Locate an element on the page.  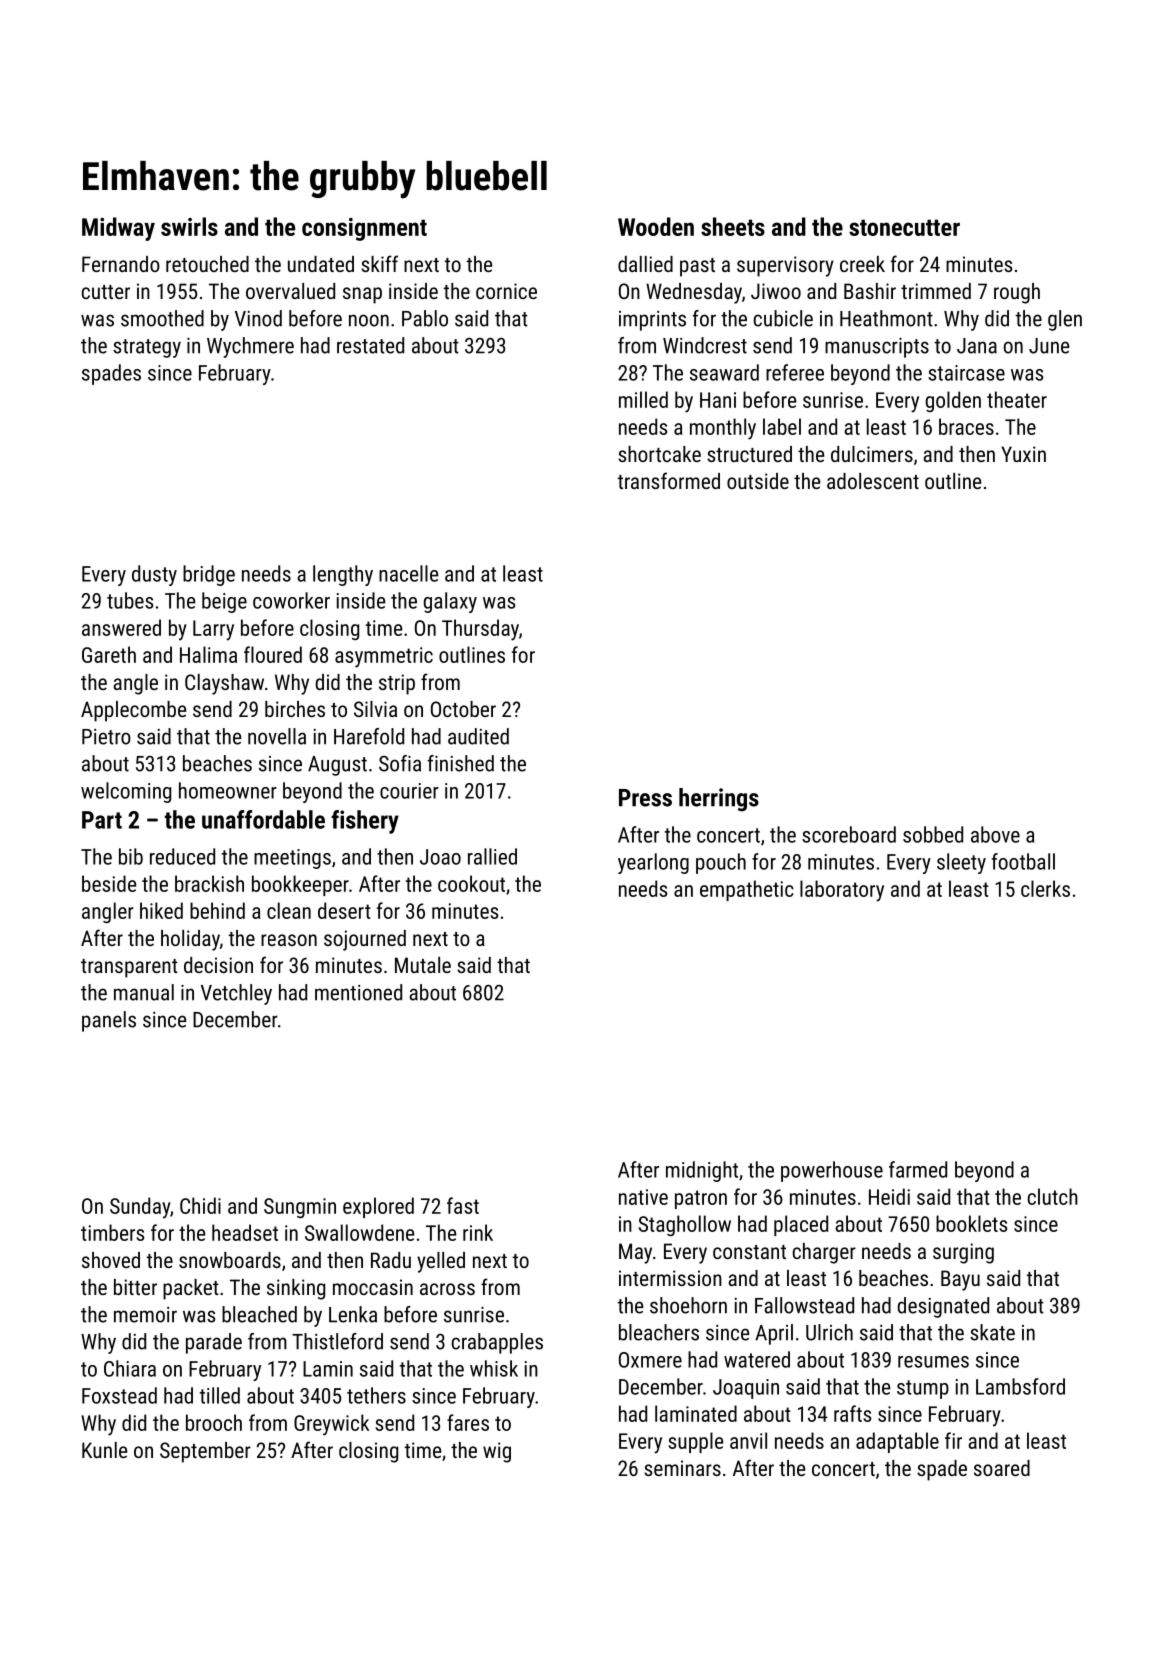
Kunle is located at coordinates (104, 1450).
